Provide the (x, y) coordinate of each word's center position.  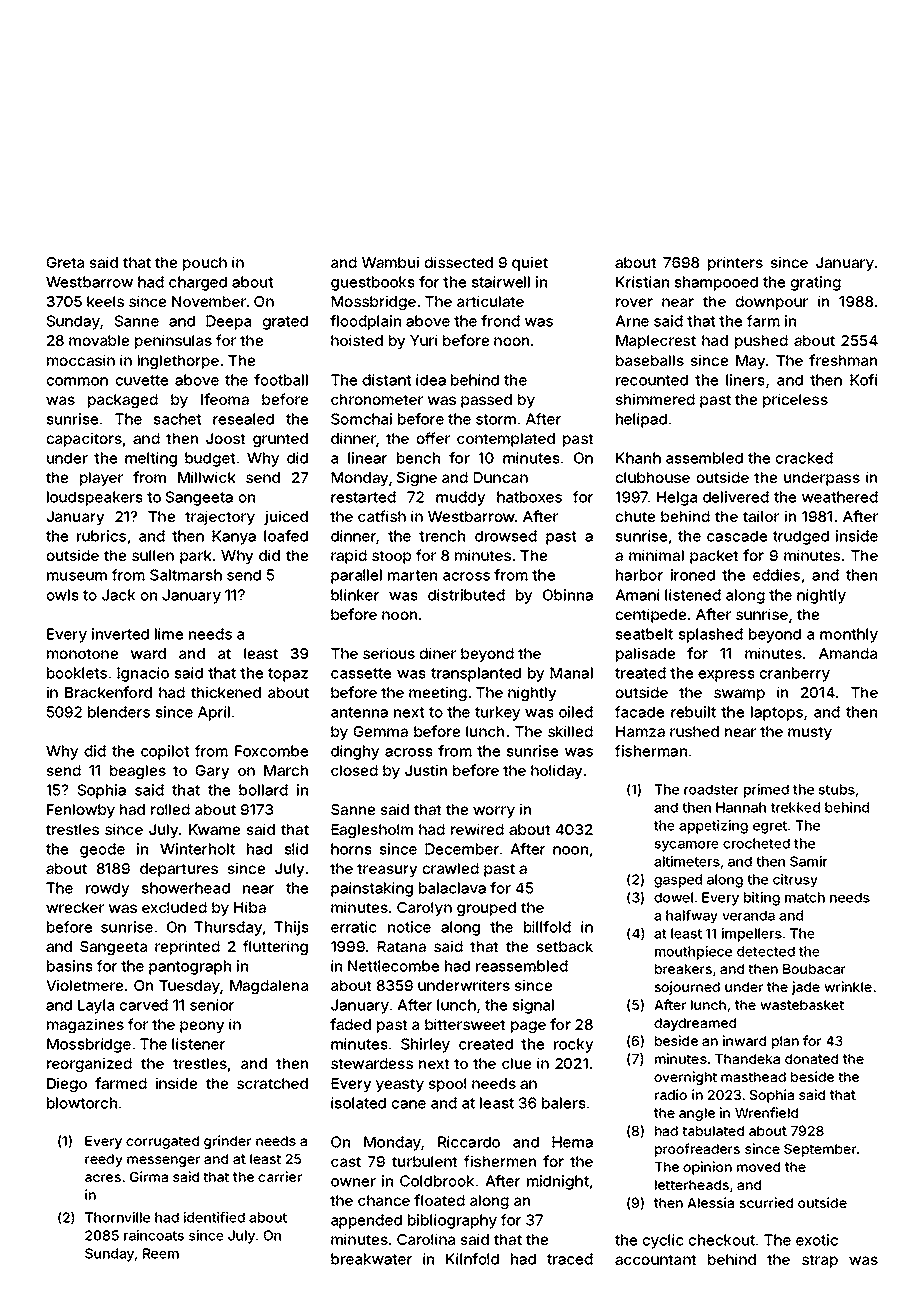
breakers (683, 969)
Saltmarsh (186, 575)
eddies (776, 575)
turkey (497, 713)
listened (693, 595)
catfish (382, 516)
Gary (212, 772)
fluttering (275, 948)
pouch (205, 264)
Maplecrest (656, 342)
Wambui (390, 262)
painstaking (372, 889)
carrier (280, 1176)
